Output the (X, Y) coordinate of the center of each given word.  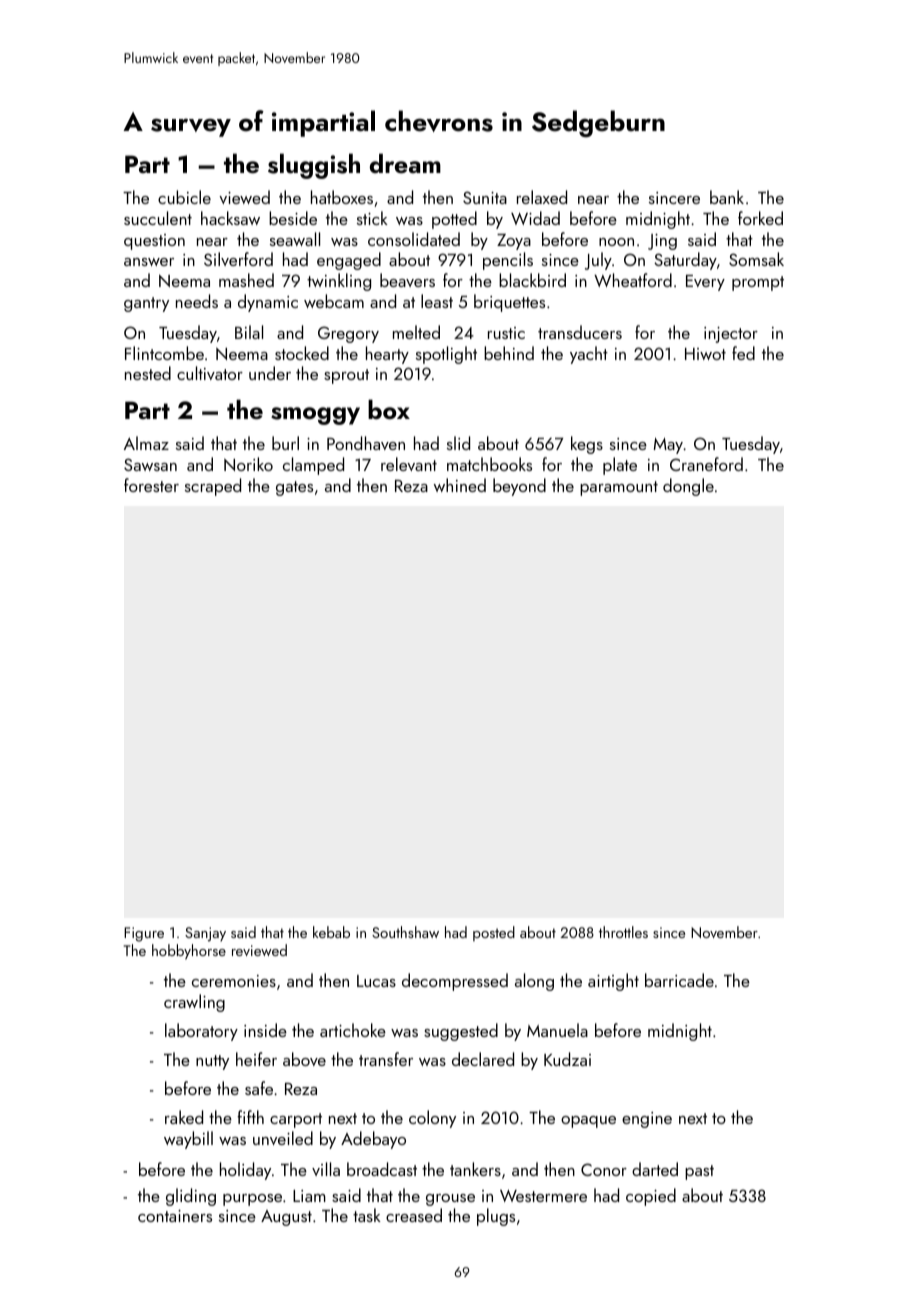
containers (175, 1216)
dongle (688, 487)
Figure (144, 934)
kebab (331, 932)
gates (294, 488)
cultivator (210, 373)
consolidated (414, 239)
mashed (246, 280)
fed (743, 353)
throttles (623, 932)
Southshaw (405, 932)
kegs (587, 445)
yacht (589, 355)
